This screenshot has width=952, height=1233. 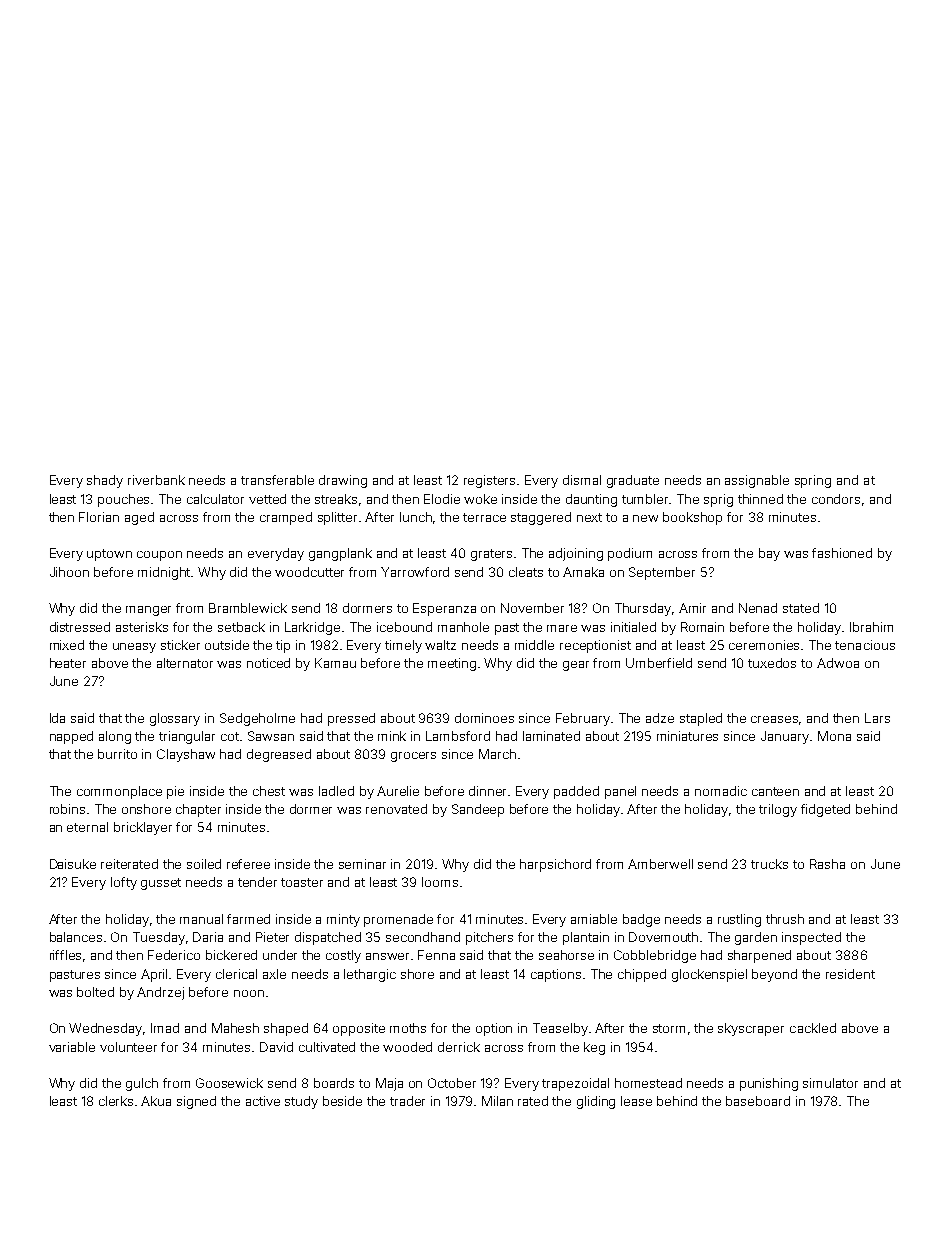 What do you see at coordinates (165, 1028) in the screenshot?
I see `Imad` at bounding box center [165, 1028].
